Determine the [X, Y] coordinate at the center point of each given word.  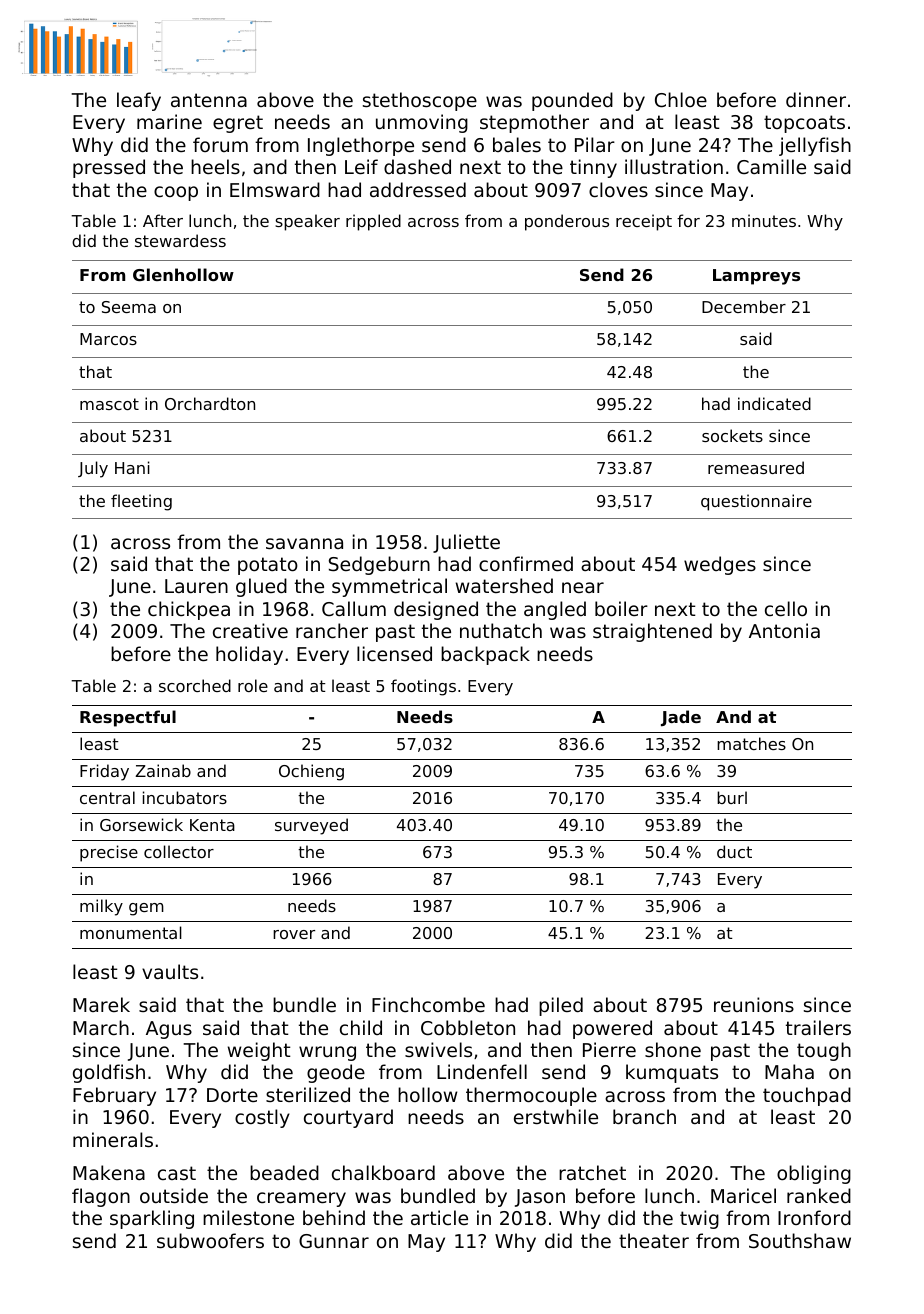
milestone [248, 1217]
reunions [754, 1004]
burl [732, 797]
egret [238, 124]
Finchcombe [428, 1004]
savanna [304, 543]
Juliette [466, 543]
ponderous [567, 222]
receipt [644, 222]
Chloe [681, 99]
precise [109, 853]
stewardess [180, 240]
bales [517, 144]
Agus [169, 1030]
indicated [774, 403]
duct [734, 851]
